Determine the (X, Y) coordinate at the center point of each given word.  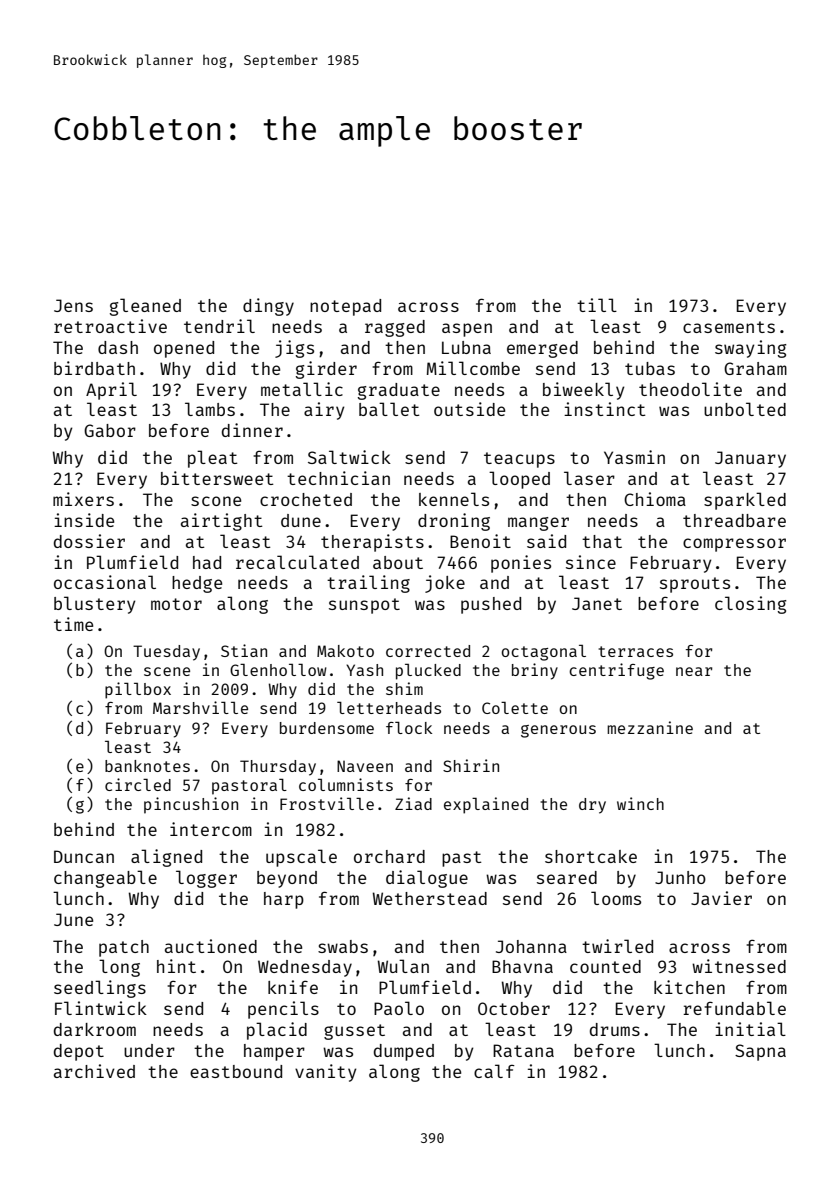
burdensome (327, 728)
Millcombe (473, 368)
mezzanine (650, 727)
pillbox (138, 690)
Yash (364, 670)
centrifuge (616, 671)
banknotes (147, 766)
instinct (605, 409)
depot (79, 1052)
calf (494, 1071)
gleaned (145, 307)
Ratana (523, 1050)
